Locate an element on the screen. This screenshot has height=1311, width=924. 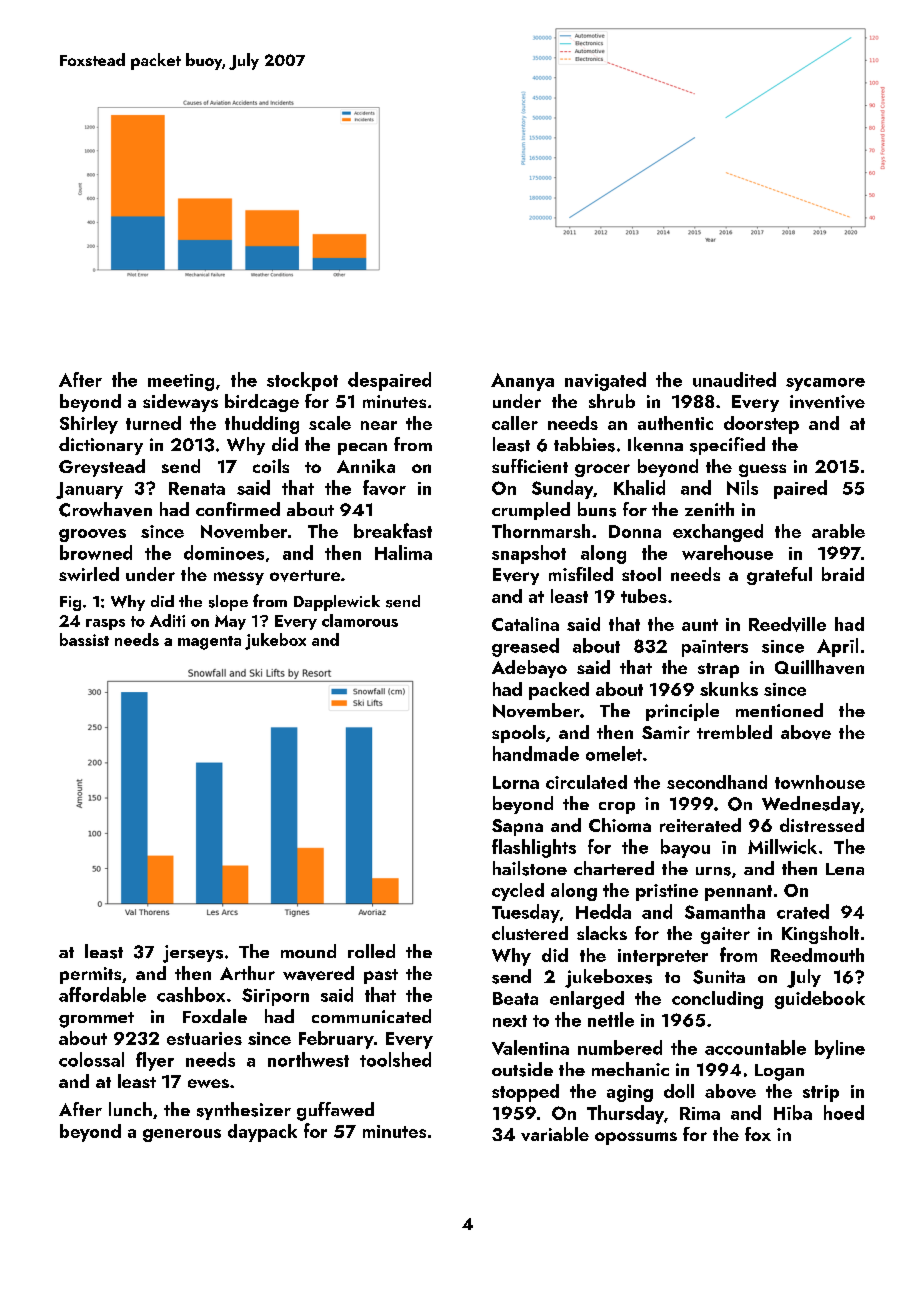
doll is located at coordinates (679, 1091).
